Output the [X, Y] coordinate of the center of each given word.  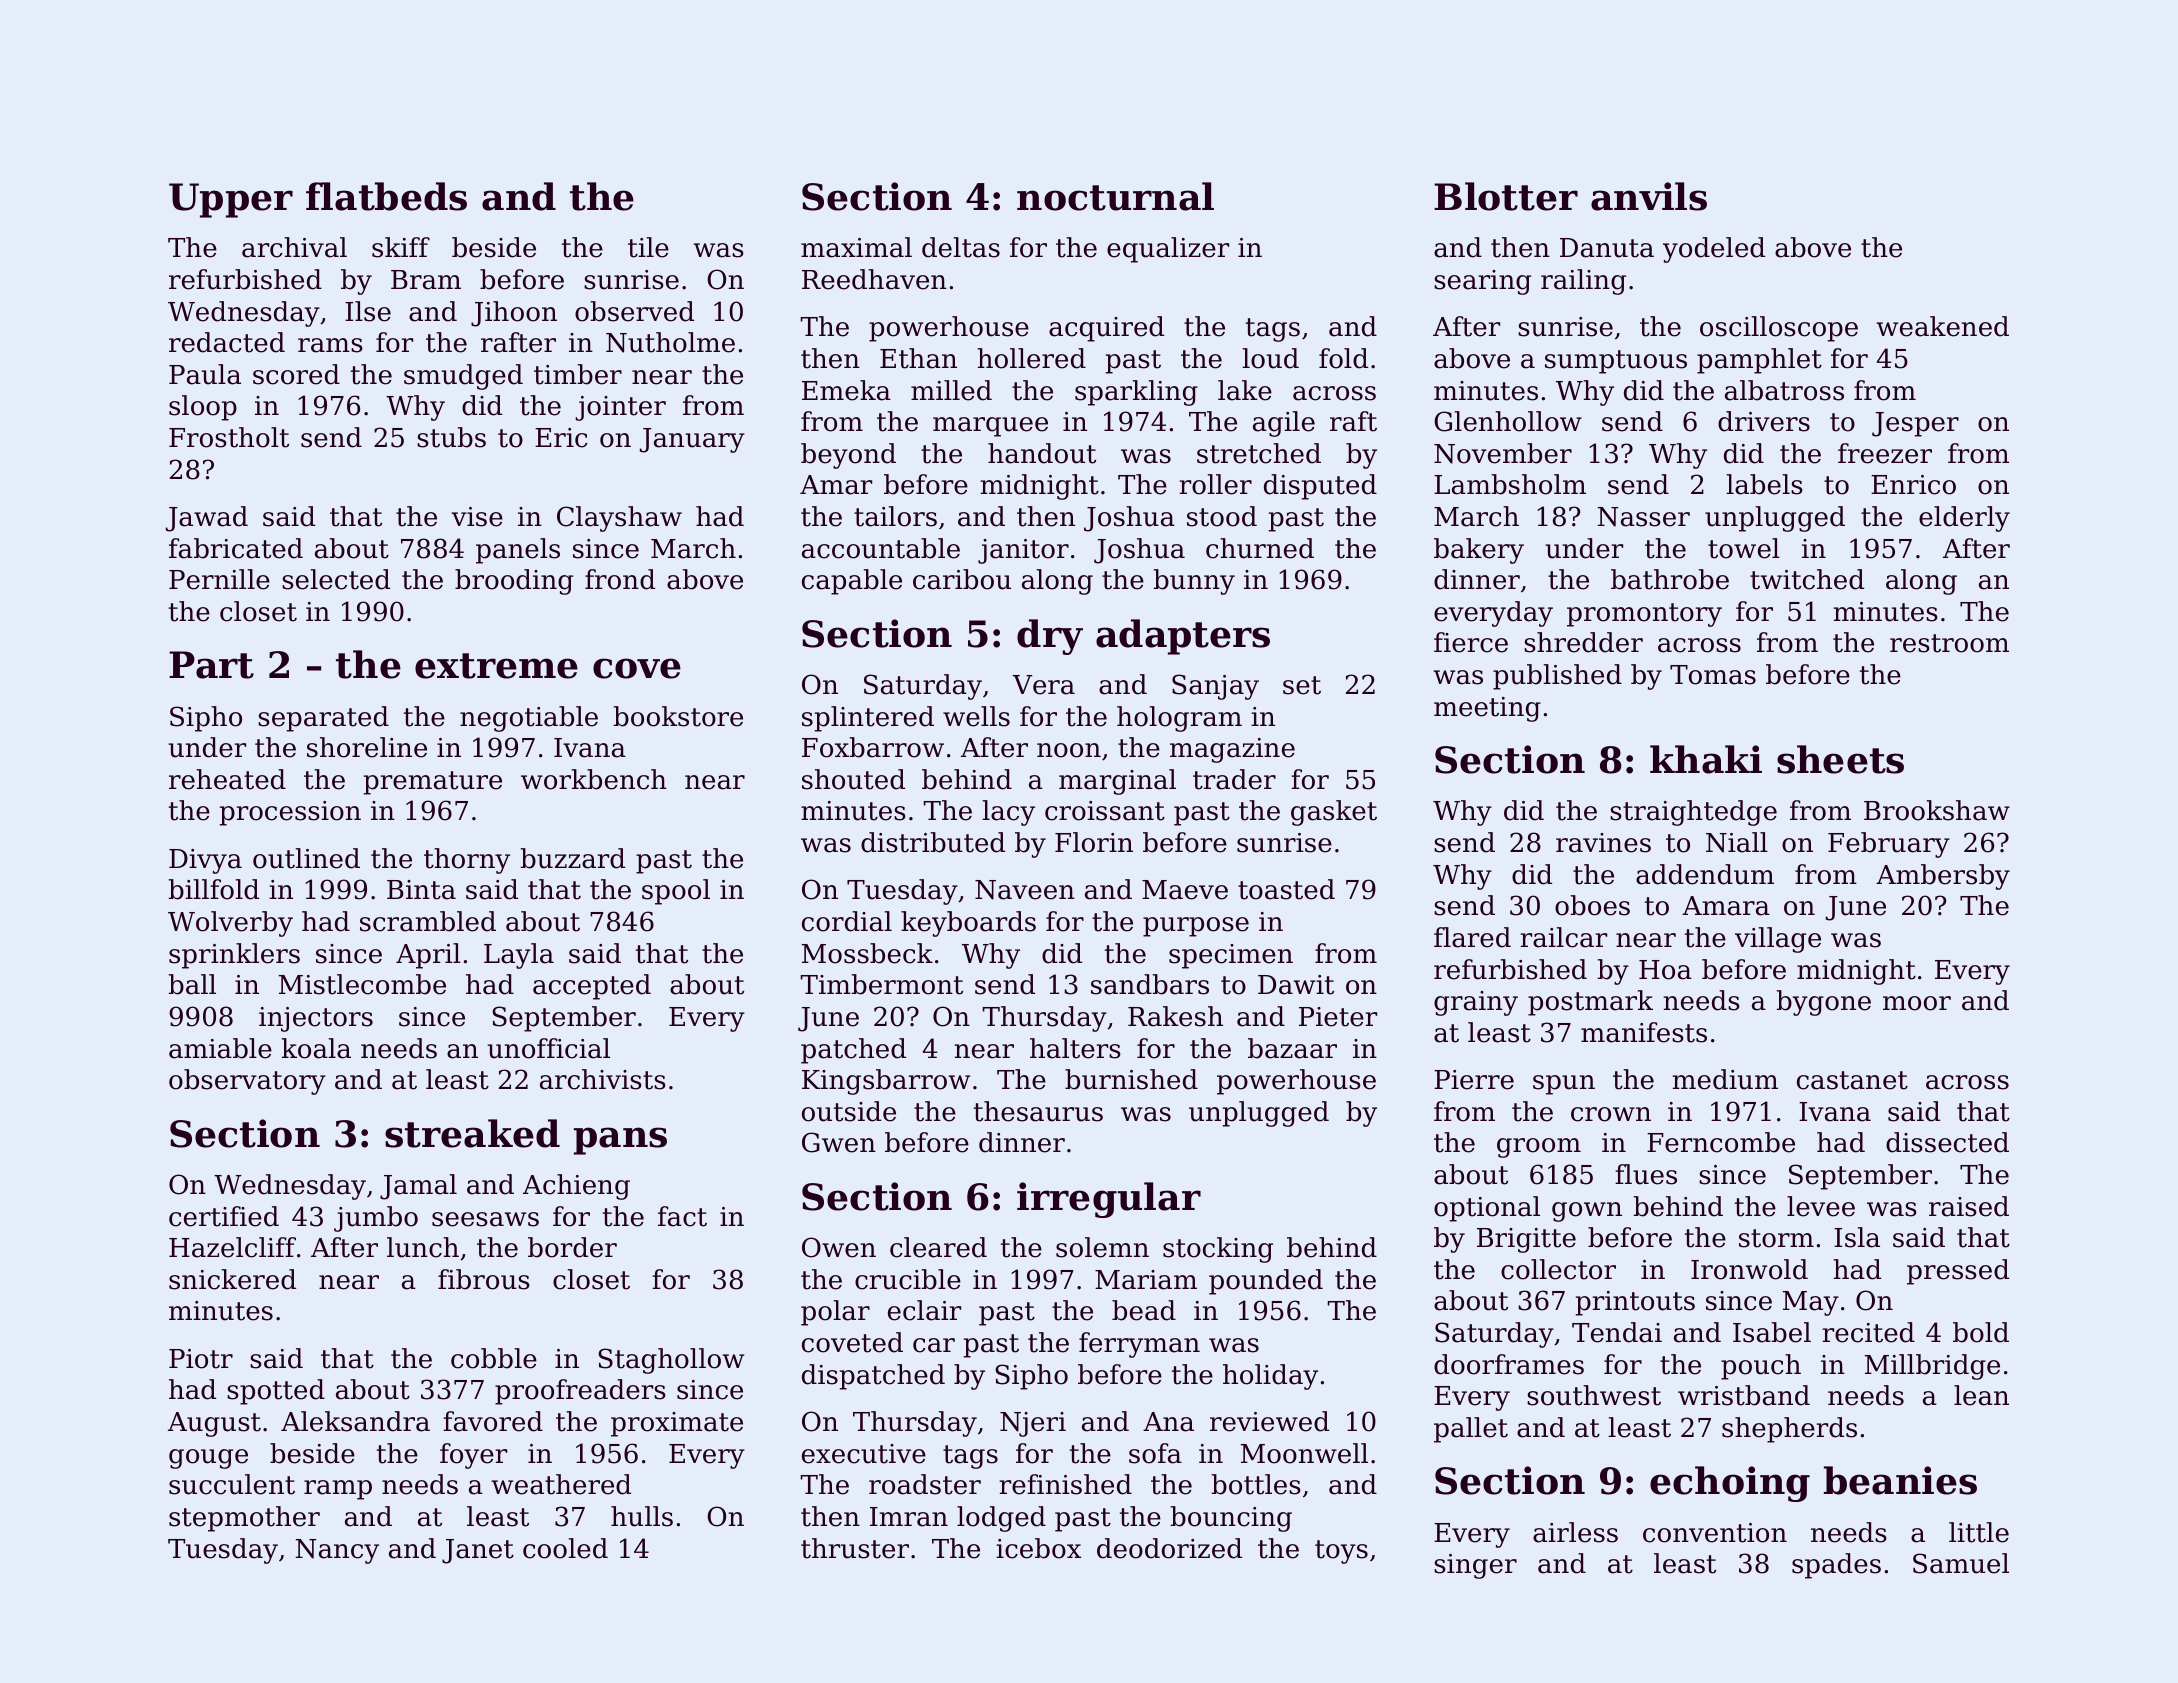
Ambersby [1943, 877]
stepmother [244, 1519]
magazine [1232, 750]
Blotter [1506, 196]
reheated [227, 779]
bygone [1823, 1003]
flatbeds [386, 196]
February [1889, 845]
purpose [1196, 927]
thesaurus [1038, 1111]
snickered [232, 1279]
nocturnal [1115, 196]
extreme [496, 666]
